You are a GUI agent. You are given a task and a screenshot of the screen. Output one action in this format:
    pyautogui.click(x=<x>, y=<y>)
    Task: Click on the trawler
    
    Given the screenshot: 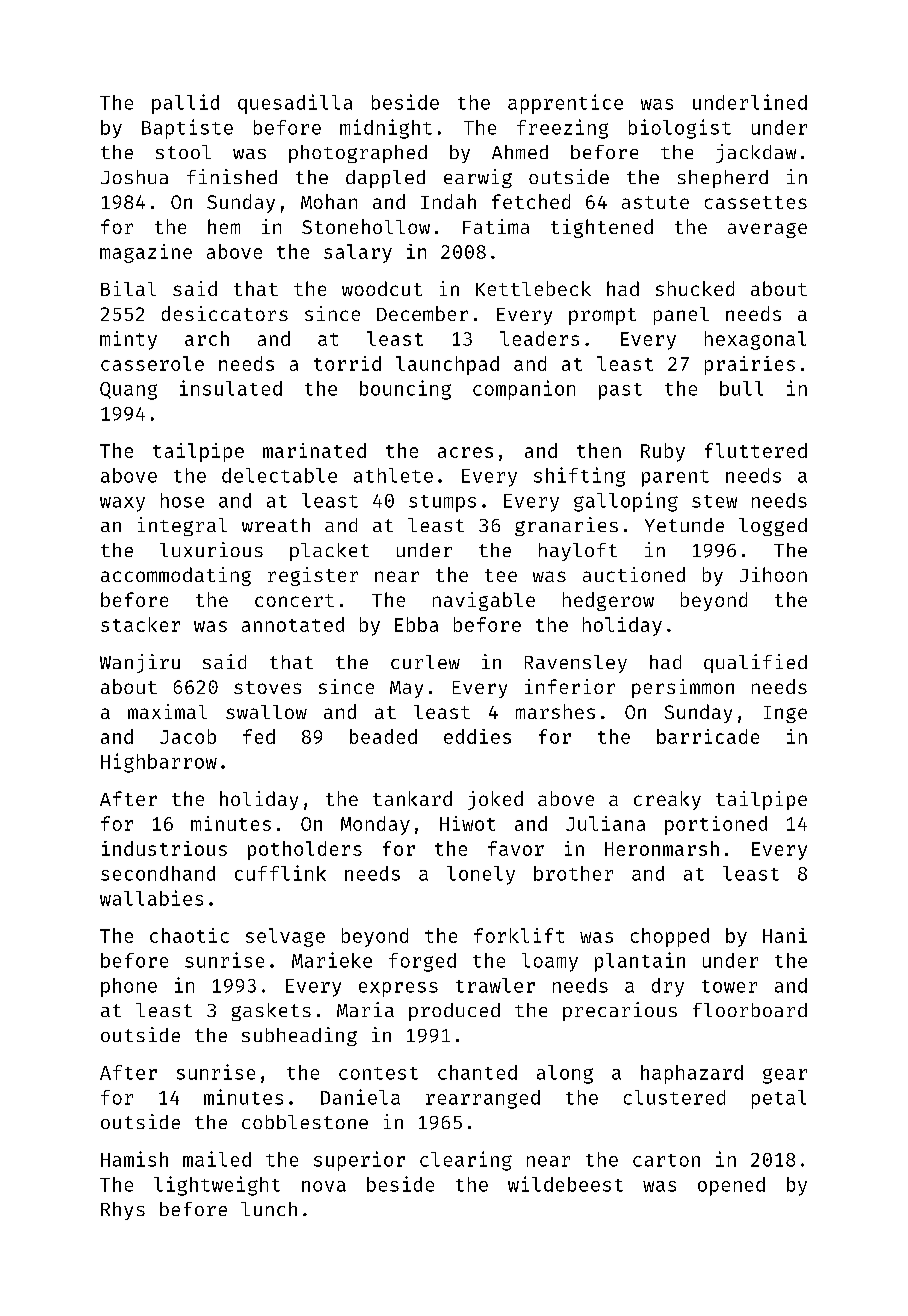 What is the action you would take?
    pyautogui.click(x=495, y=985)
